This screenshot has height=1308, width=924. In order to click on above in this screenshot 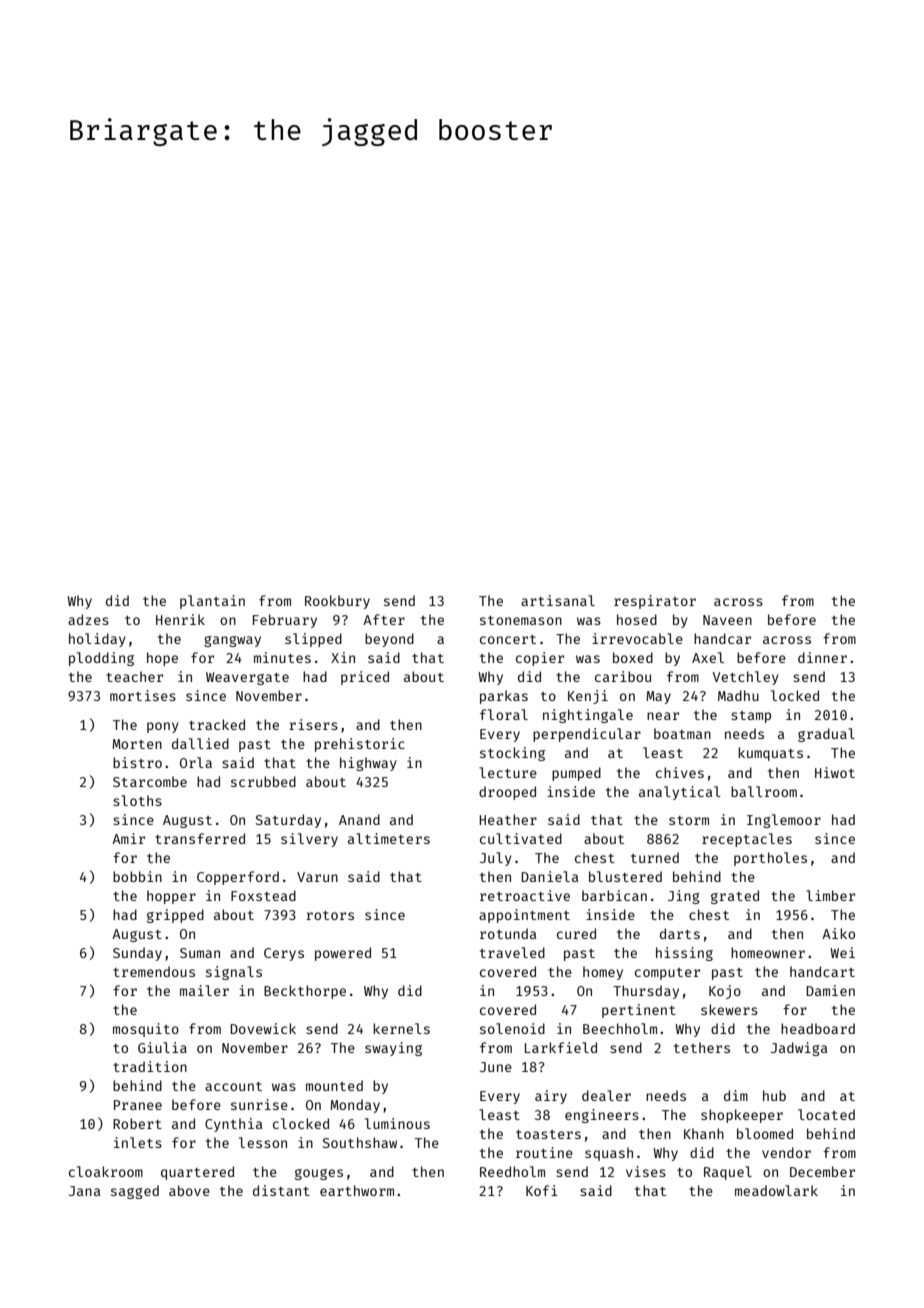, I will do `click(189, 1190)`.
